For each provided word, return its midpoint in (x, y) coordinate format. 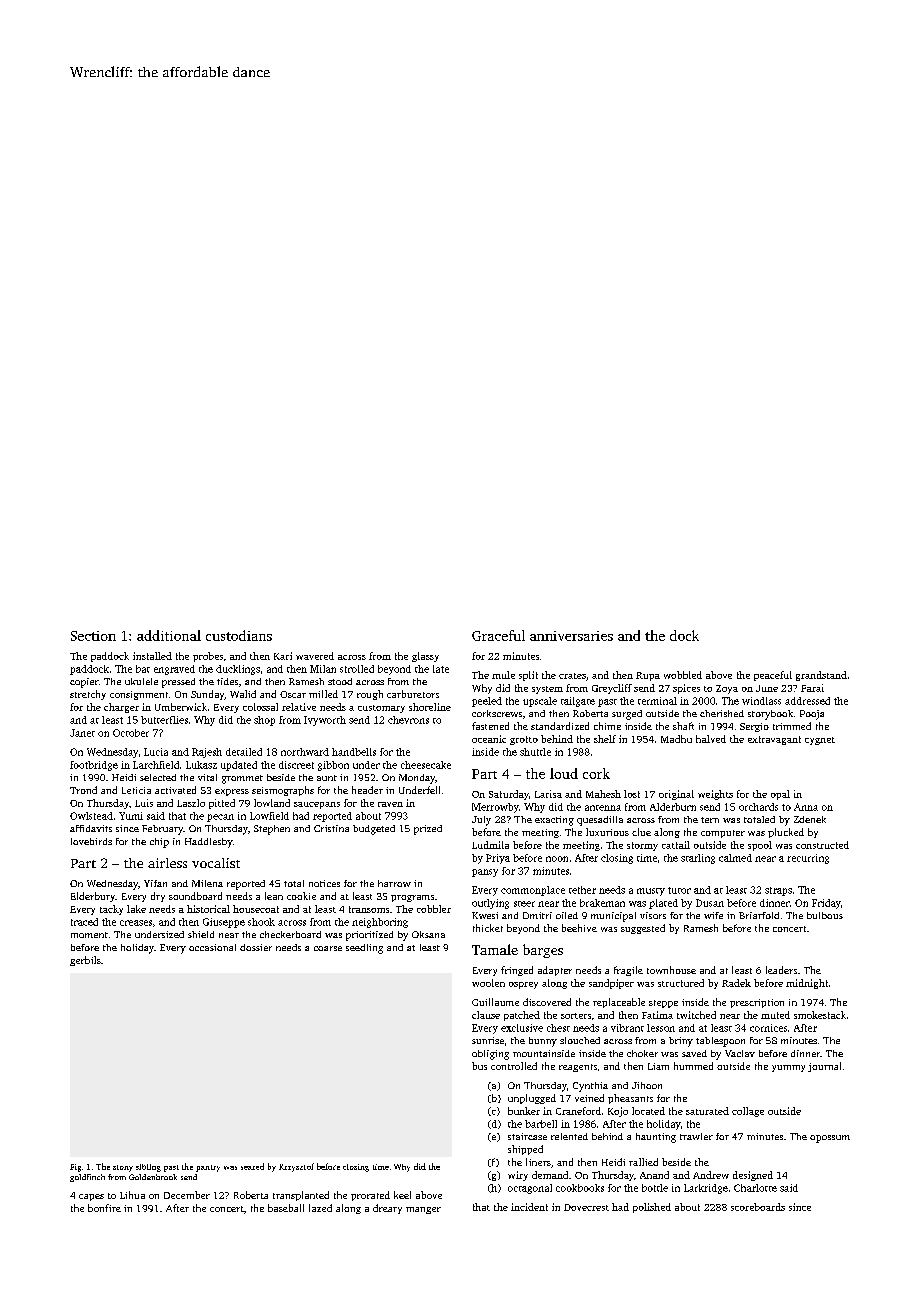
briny (681, 1042)
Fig (75, 1168)
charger (121, 708)
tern (710, 820)
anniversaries (571, 636)
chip (159, 843)
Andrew (711, 1175)
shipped (525, 1150)
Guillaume (495, 1002)
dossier (256, 947)
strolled (357, 669)
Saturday (509, 795)
